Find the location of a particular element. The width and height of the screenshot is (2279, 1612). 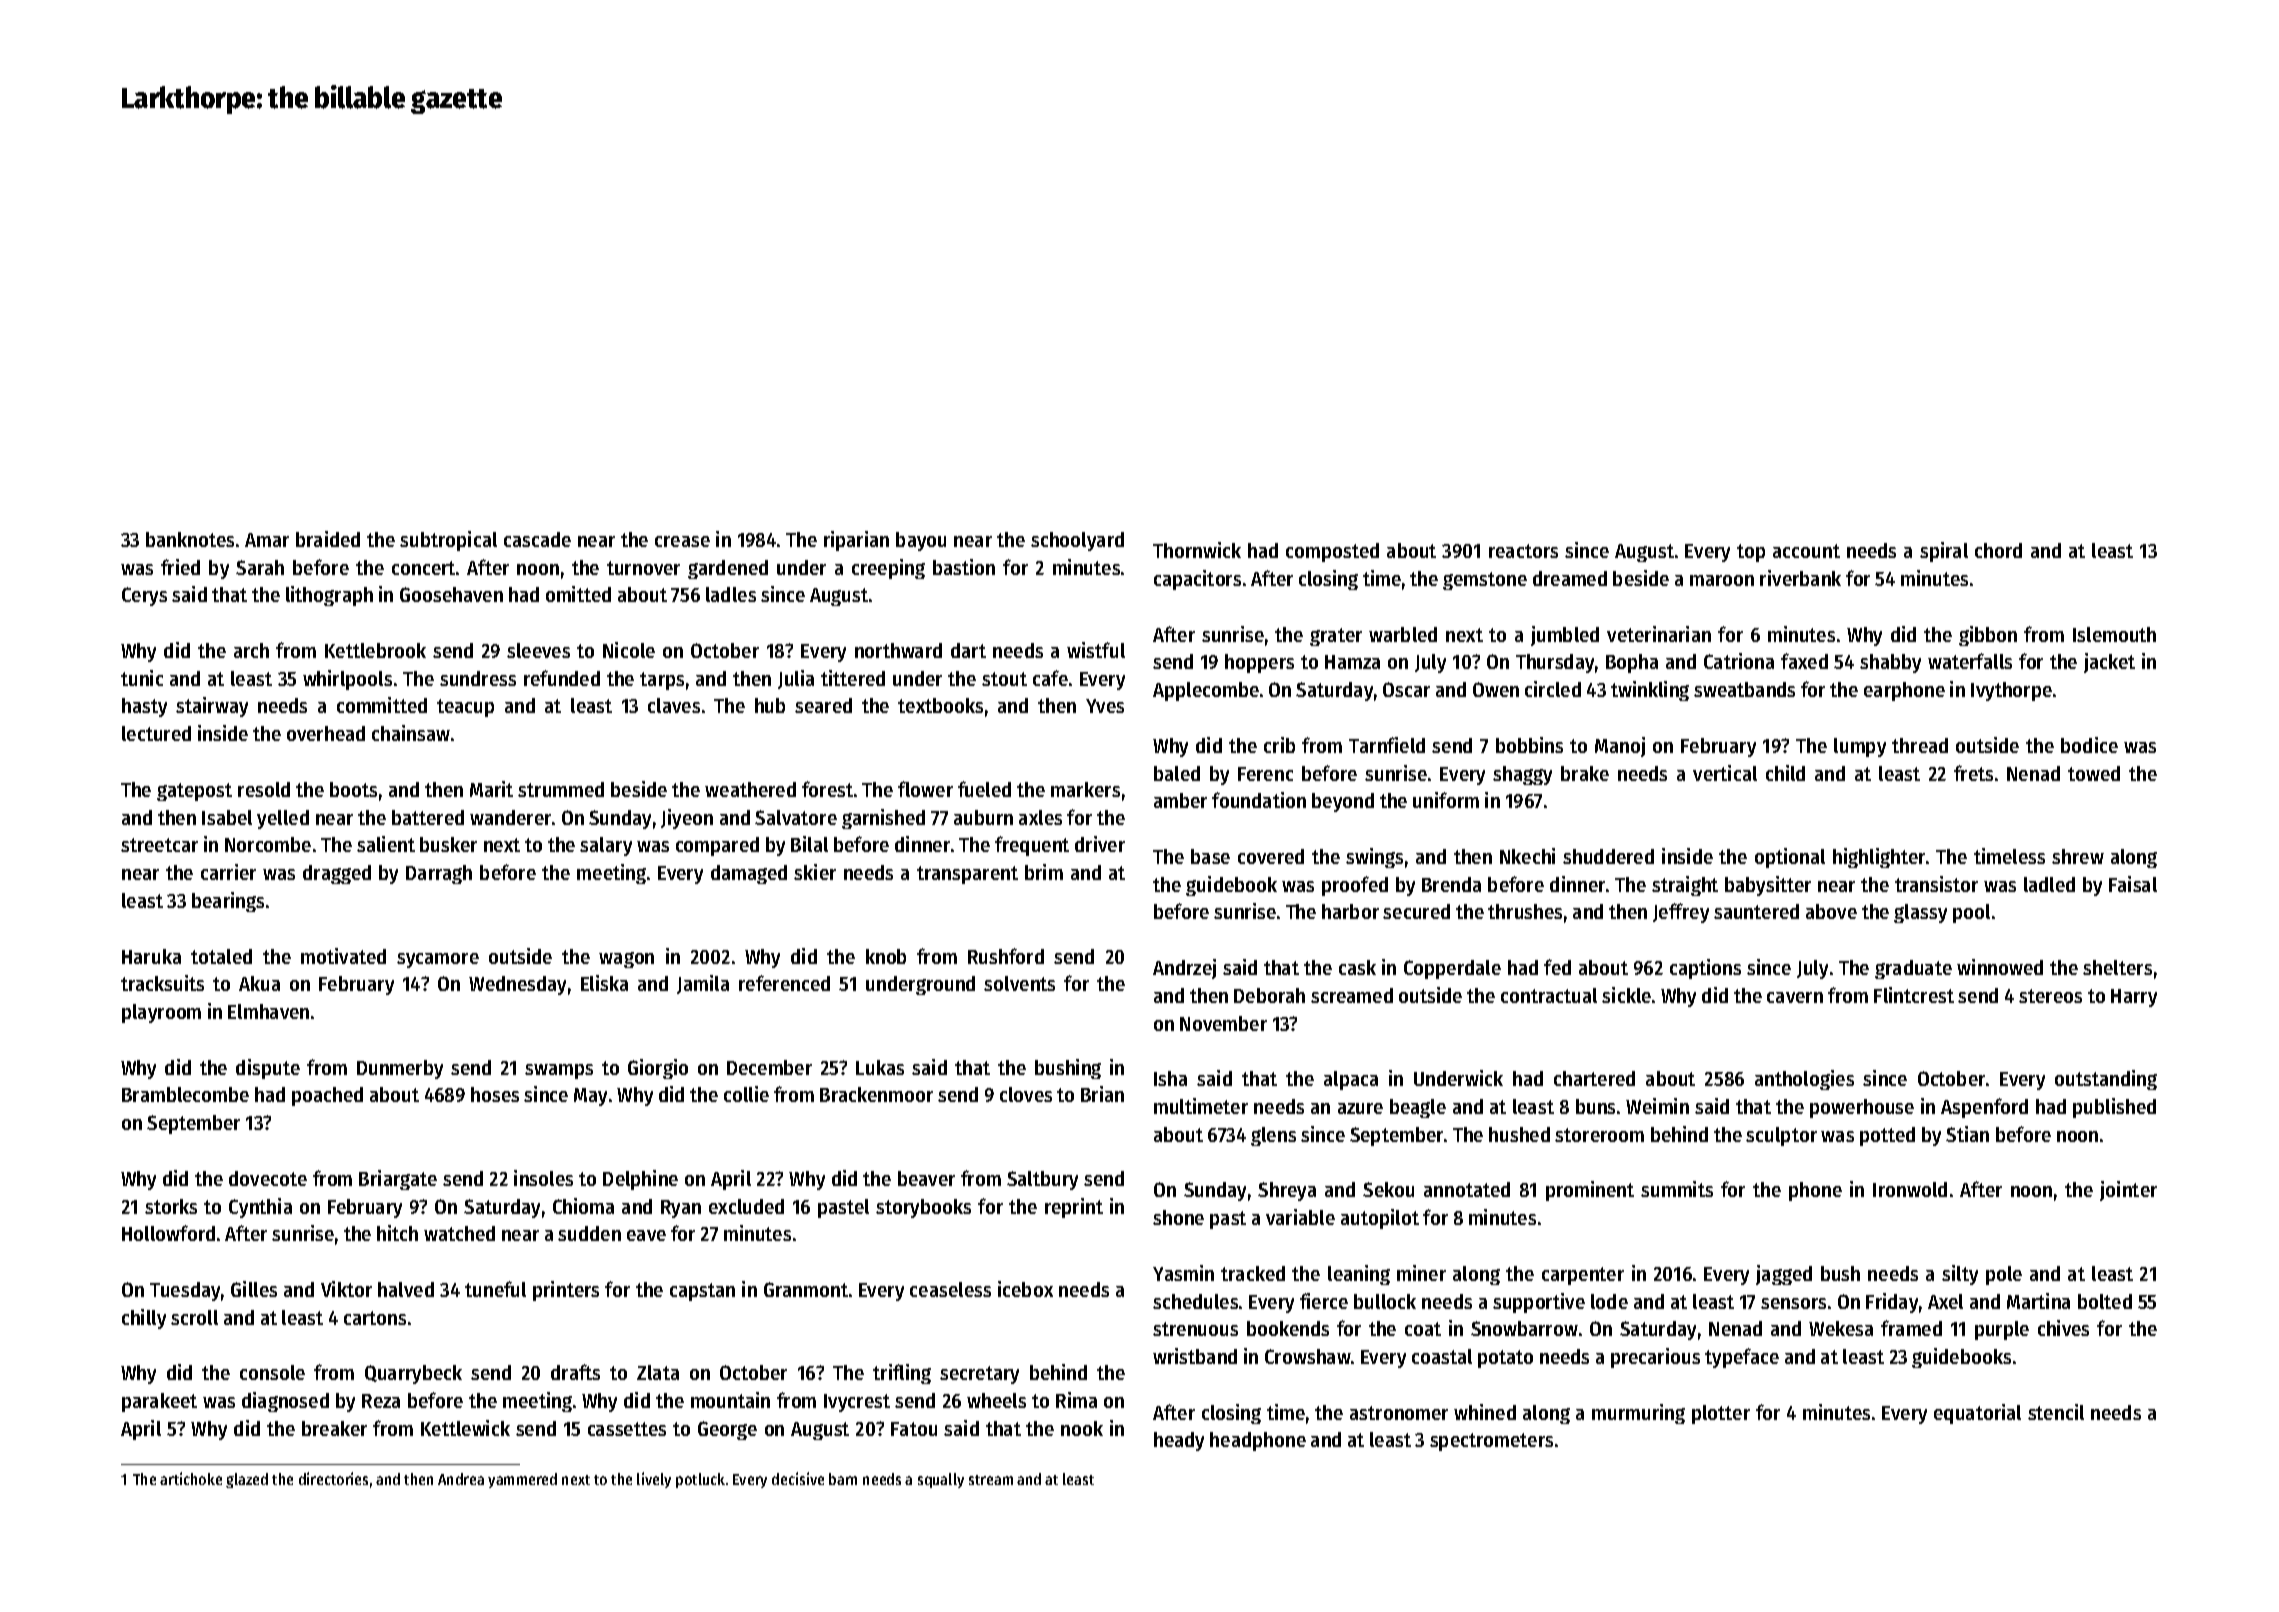

tarps is located at coordinates (662, 681).
